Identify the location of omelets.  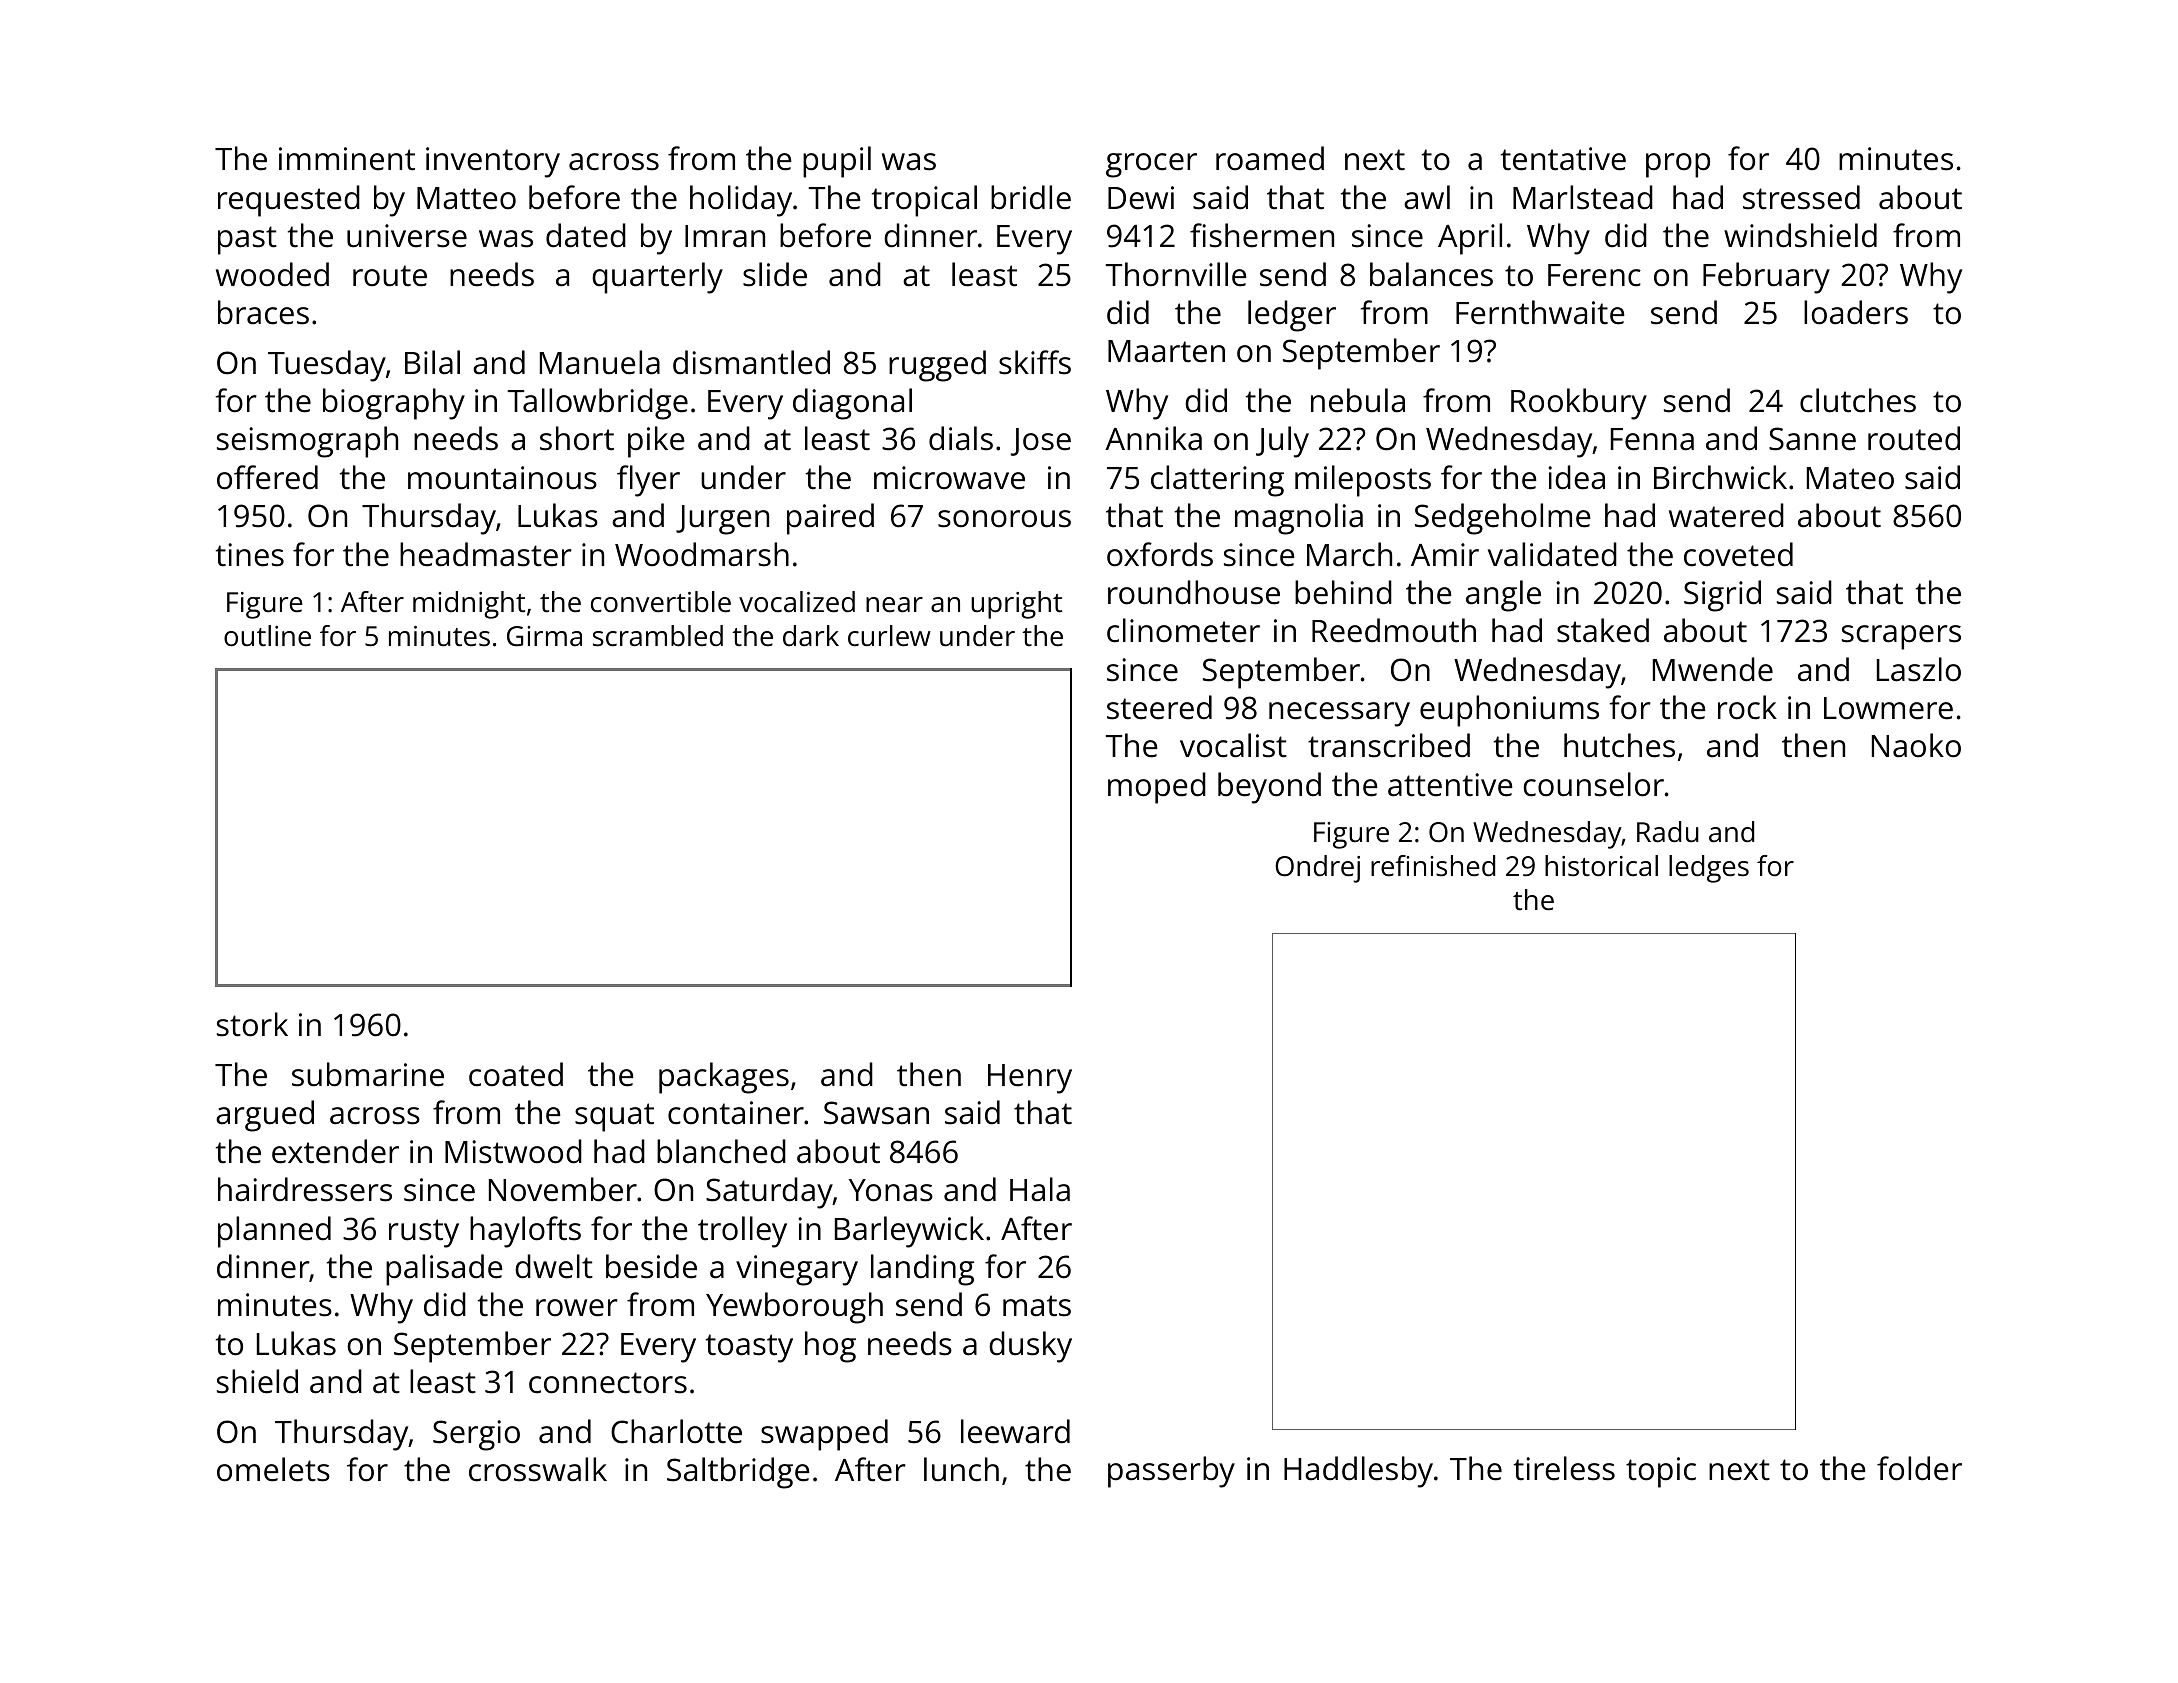
(273, 1469).
